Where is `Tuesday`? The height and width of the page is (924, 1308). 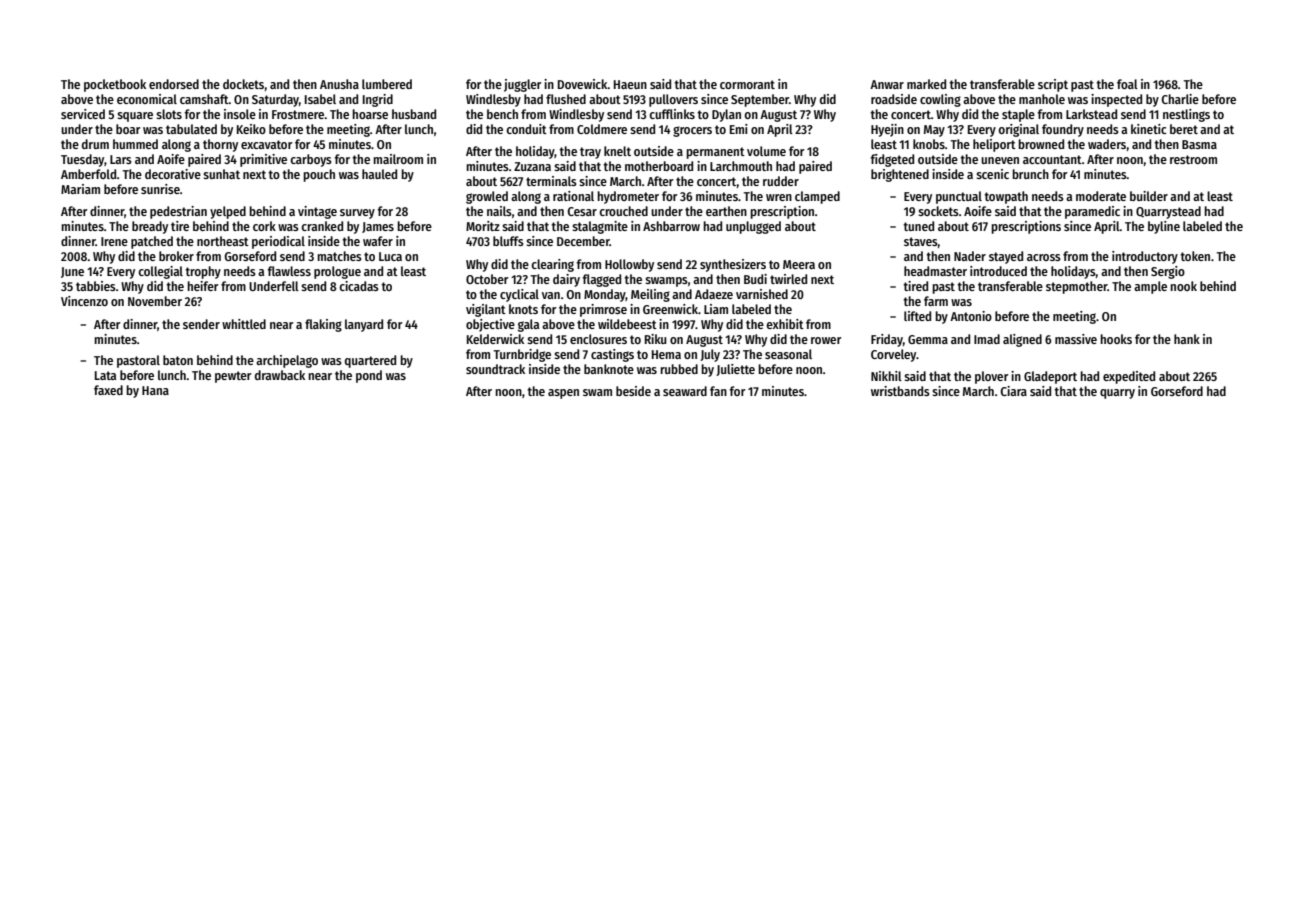
Tuesday is located at coordinates (83, 160).
